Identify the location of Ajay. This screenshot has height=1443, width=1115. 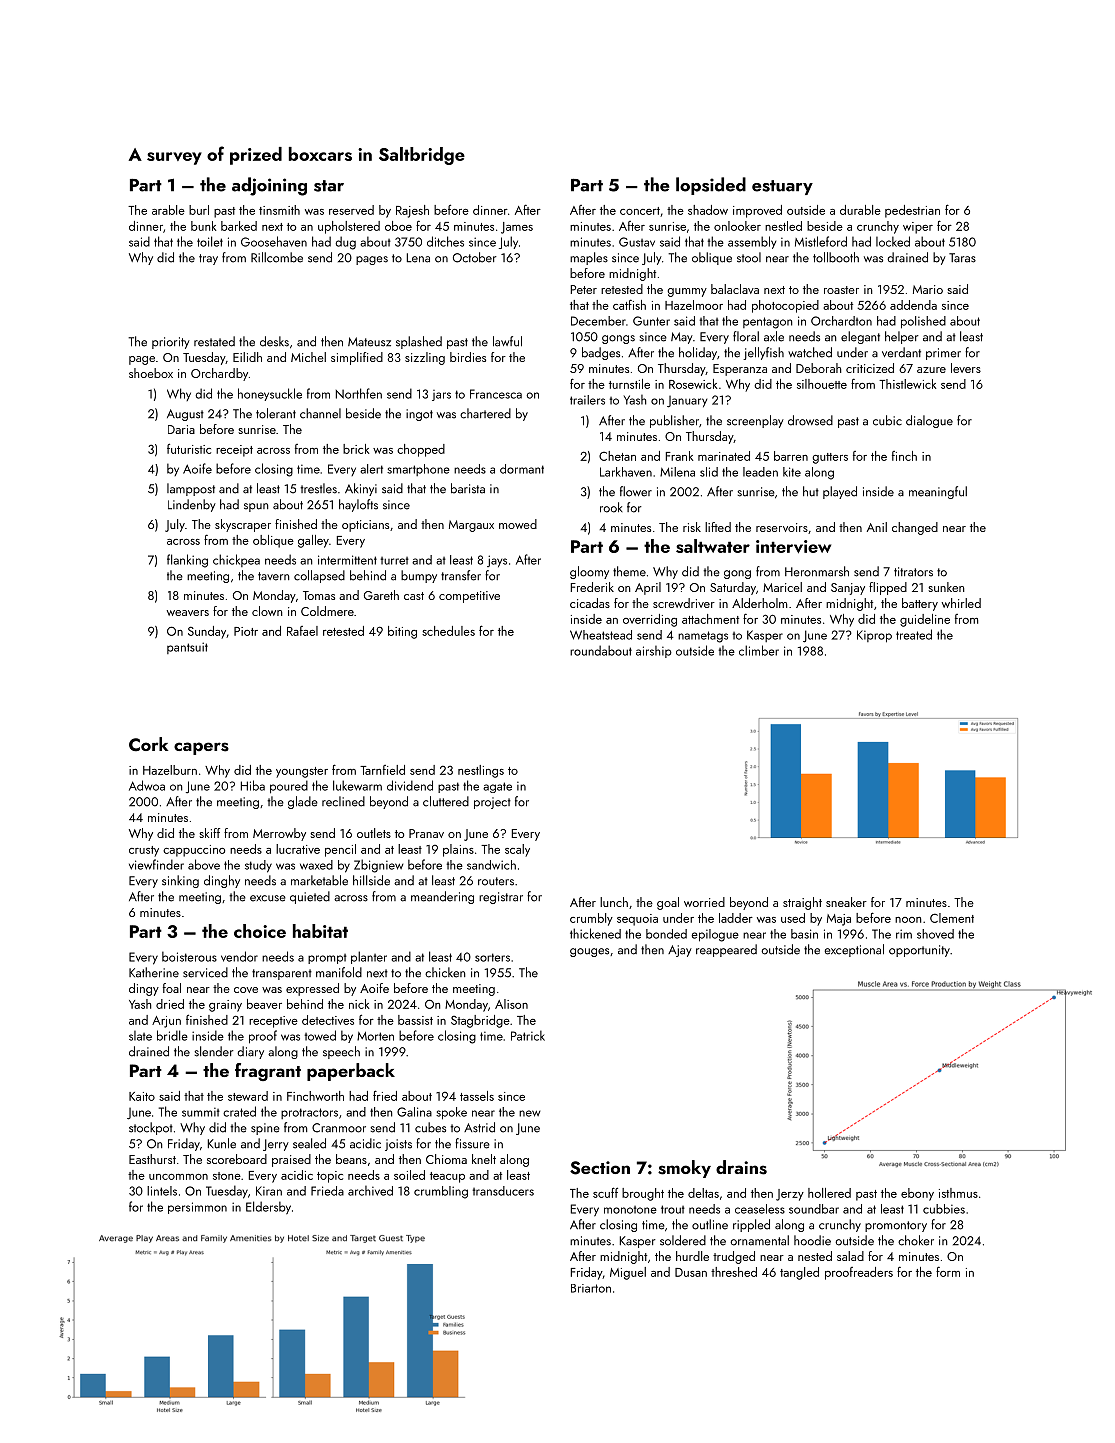
(680, 951).
